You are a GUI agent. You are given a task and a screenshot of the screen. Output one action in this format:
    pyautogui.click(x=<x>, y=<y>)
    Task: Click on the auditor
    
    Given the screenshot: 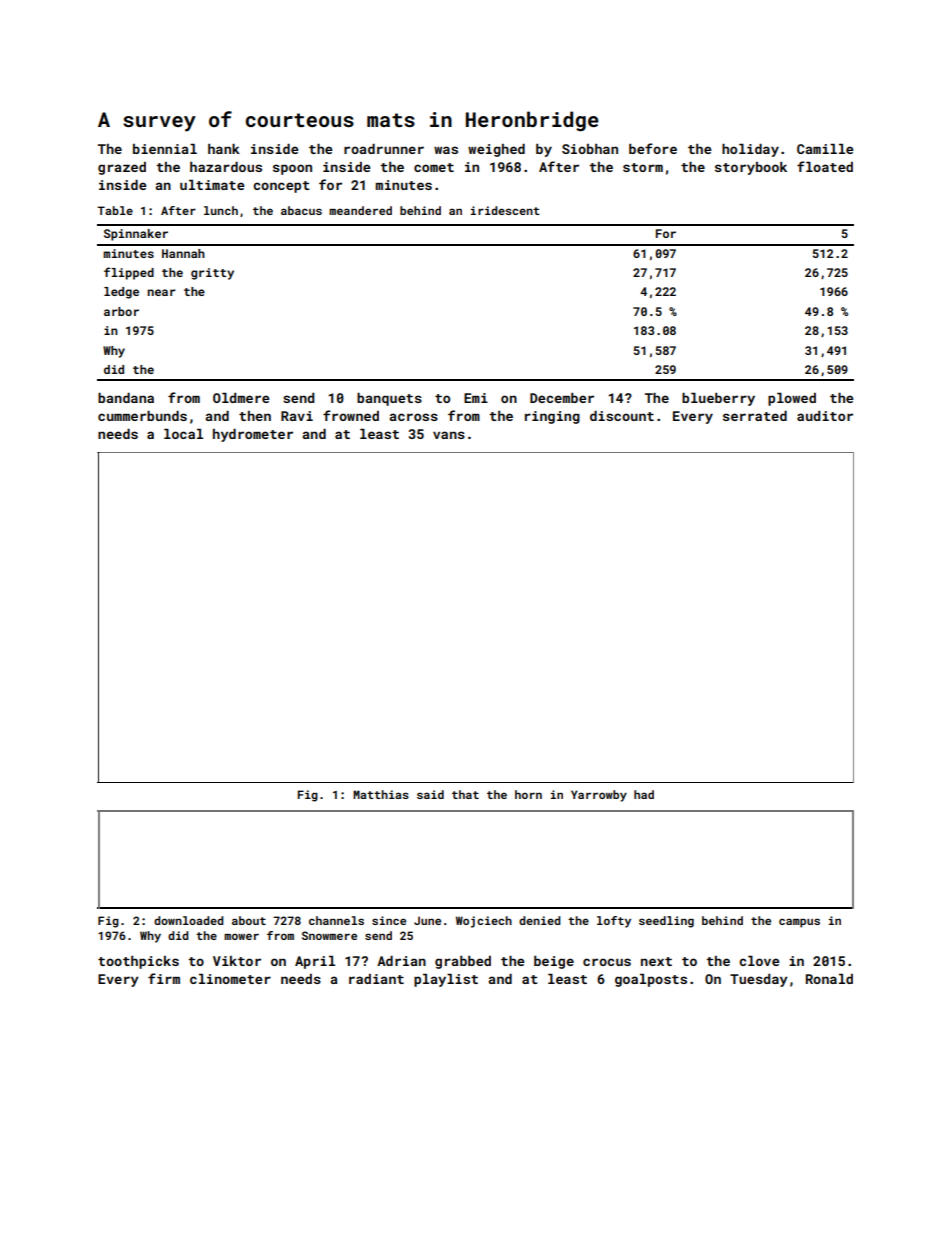 What is the action you would take?
    pyautogui.click(x=825, y=416)
